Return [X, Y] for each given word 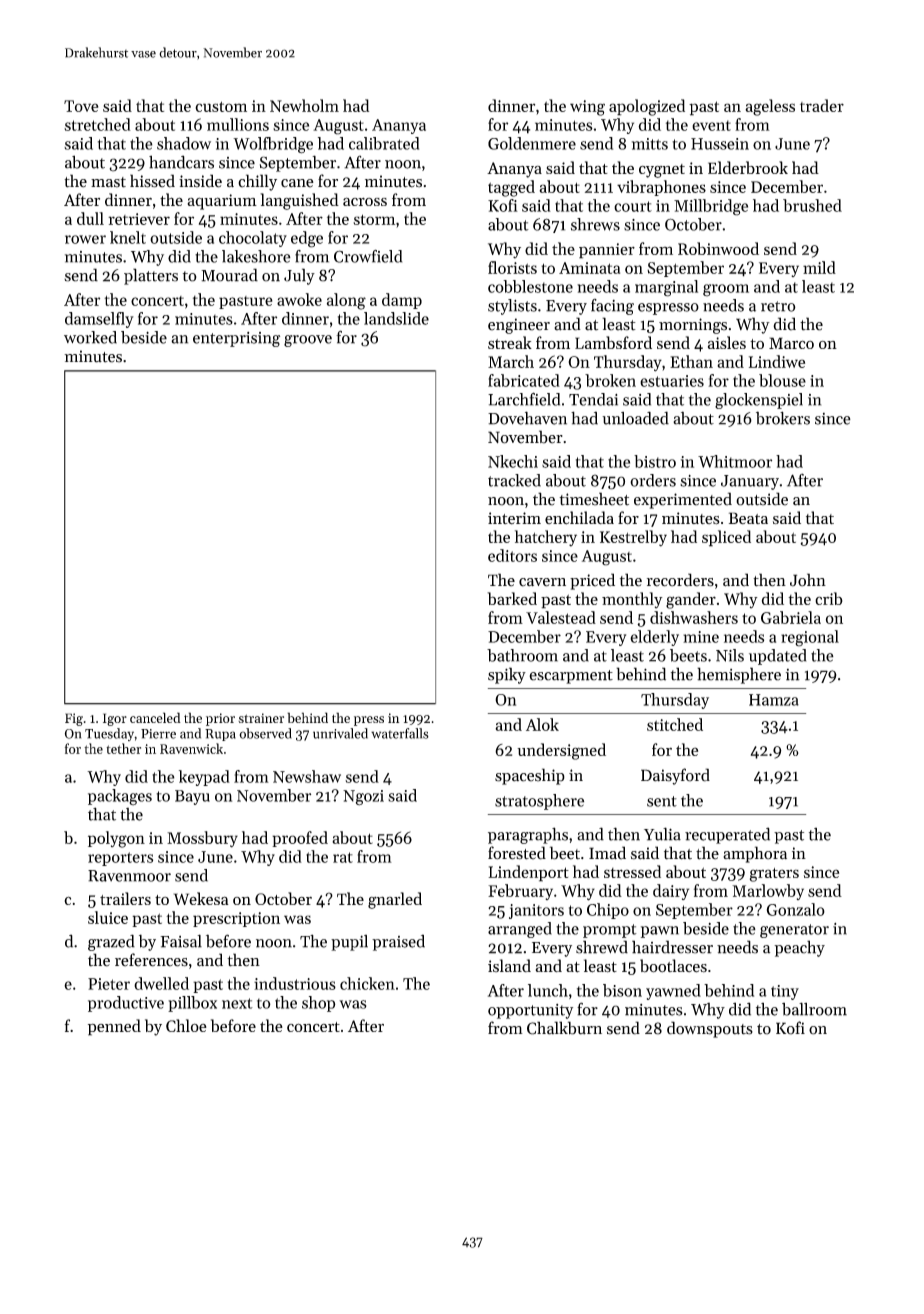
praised [398, 942]
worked [90, 337]
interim [514, 518]
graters [774, 875]
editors [512, 555]
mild [819, 267]
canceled [155, 717]
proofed [300, 839]
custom [221, 106]
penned [114, 1027]
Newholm [304, 105]
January [750, 482]
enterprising [236, 339]
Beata [748, 518]
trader [822, 105]
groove [308, 341]
